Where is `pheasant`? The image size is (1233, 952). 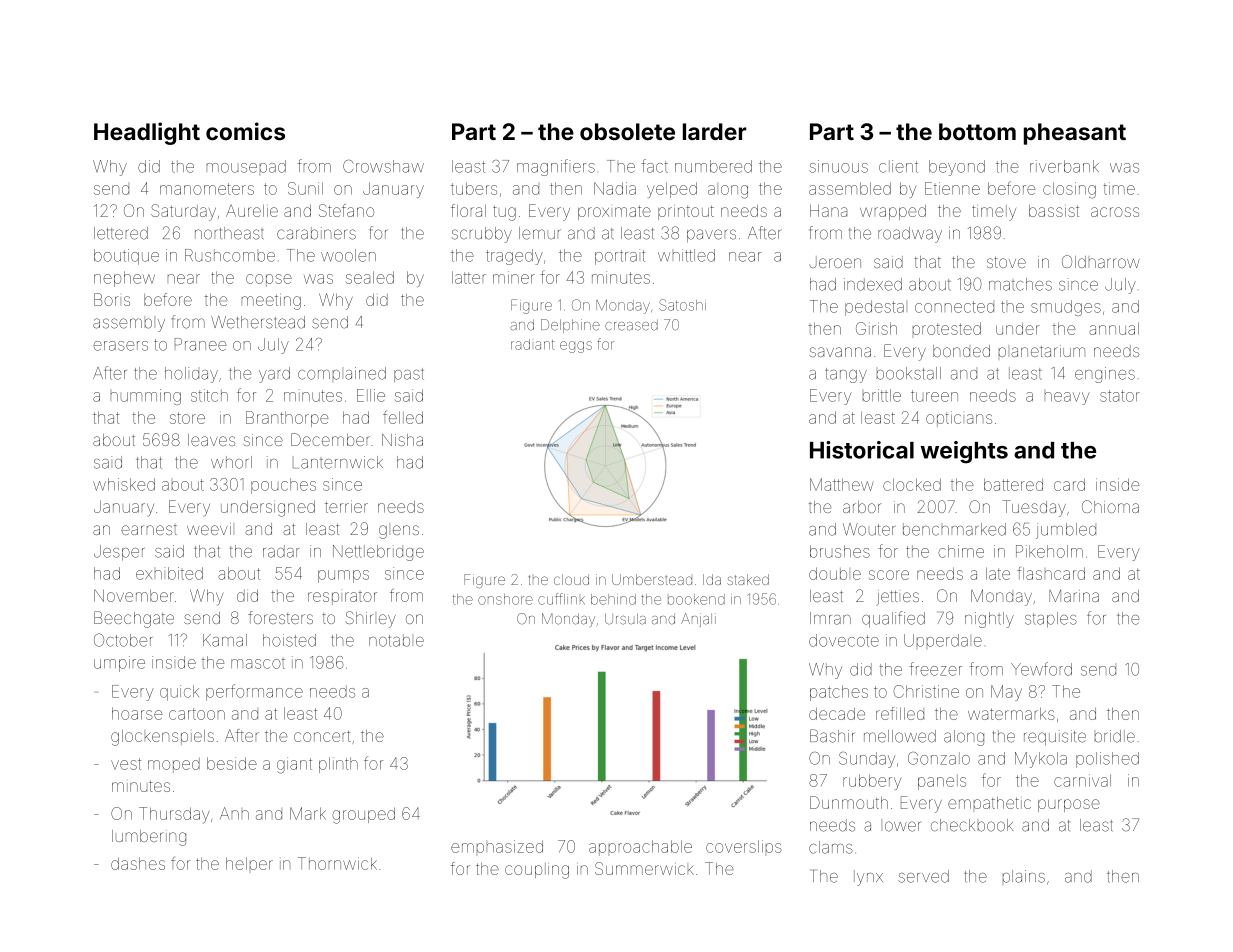
pheasant is located at coordinates (1075, 134).
